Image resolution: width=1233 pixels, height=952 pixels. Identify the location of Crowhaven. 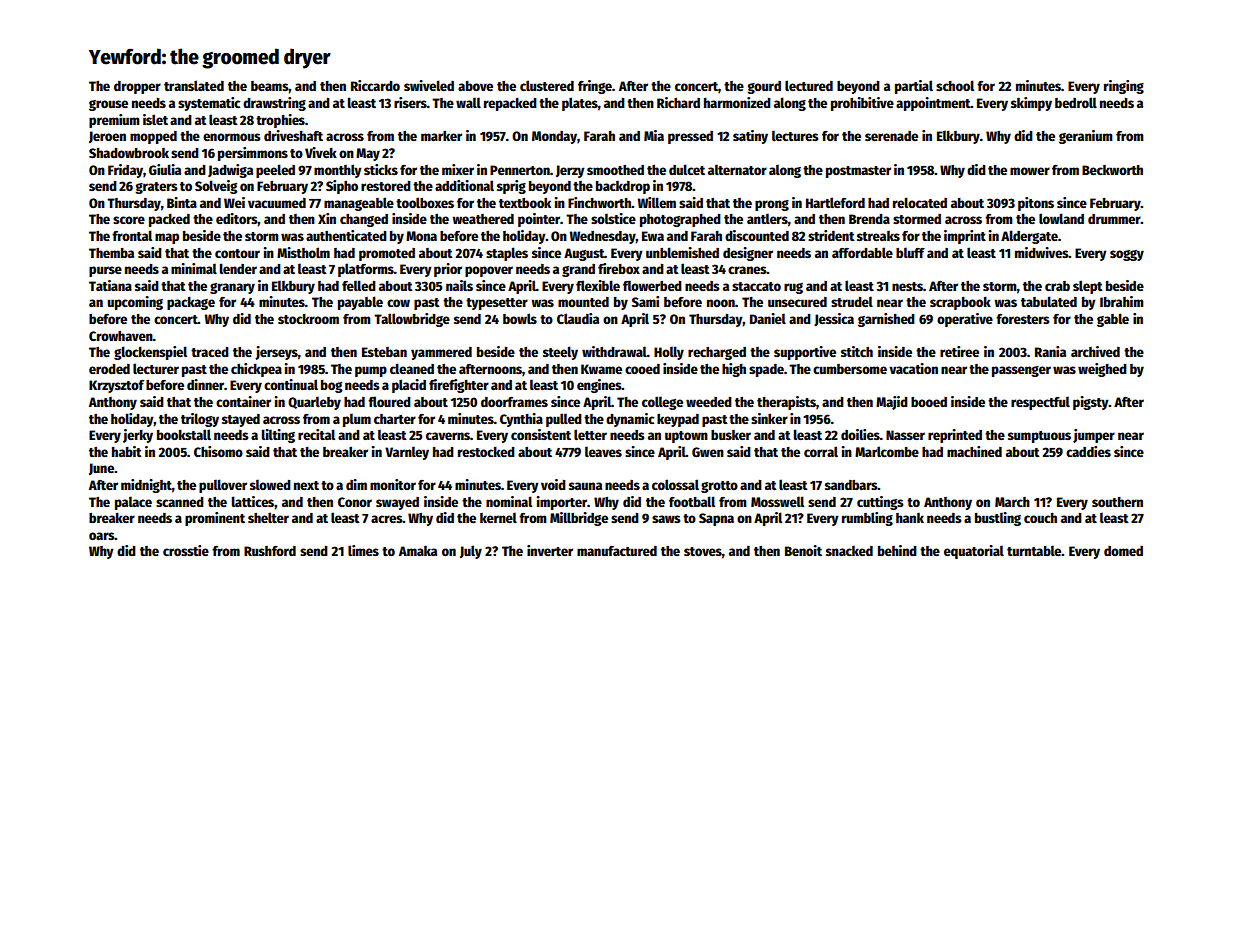
(121, 336).
